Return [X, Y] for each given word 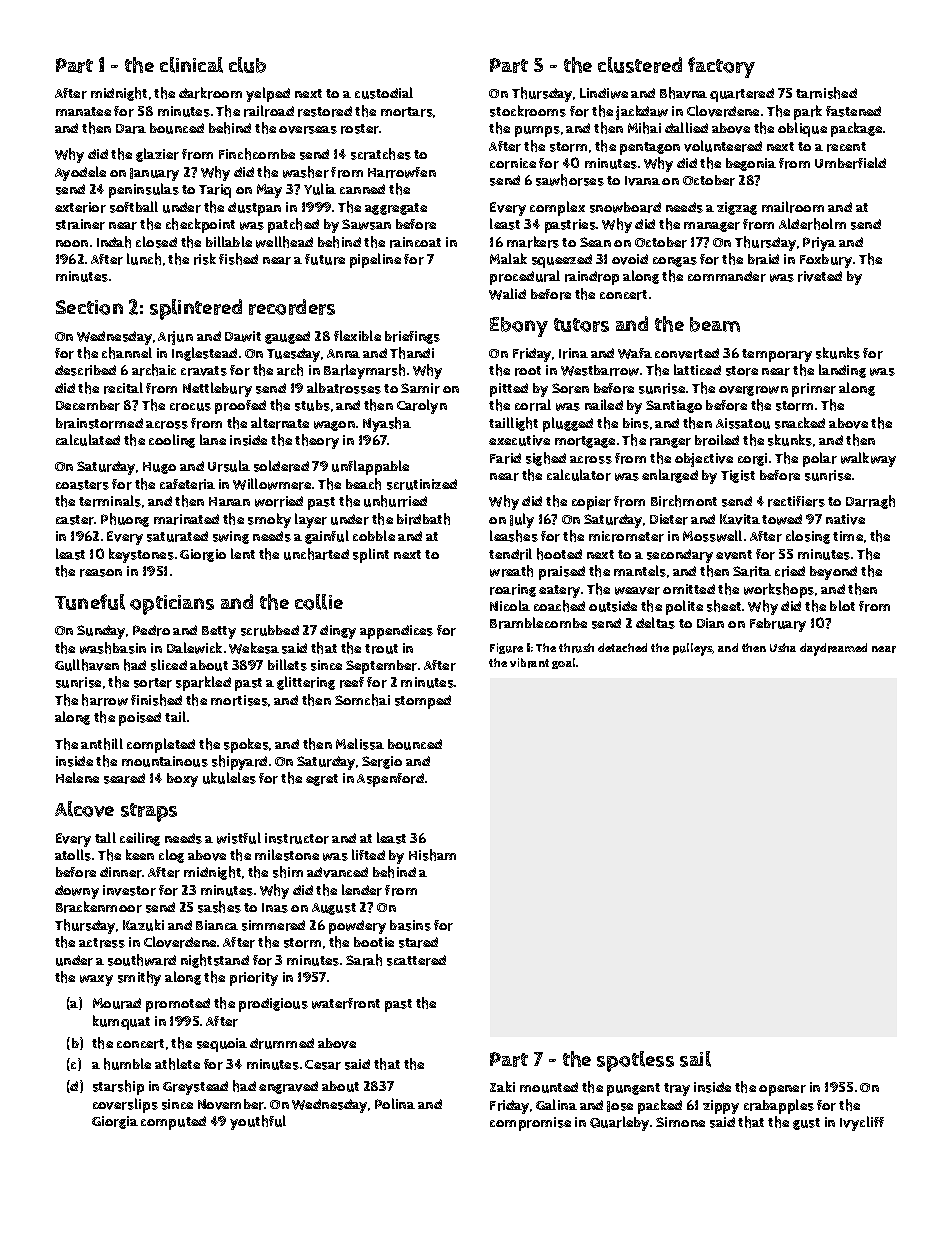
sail [695, 1059]
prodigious [273, 1005]
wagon [334, 426]
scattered [416, 960]
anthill [102, 744]
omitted [689, 589]
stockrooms [528, 111]
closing [808, 537]
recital [123, 388]
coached [559, 606]
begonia [751, 164]
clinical [191, 65]
